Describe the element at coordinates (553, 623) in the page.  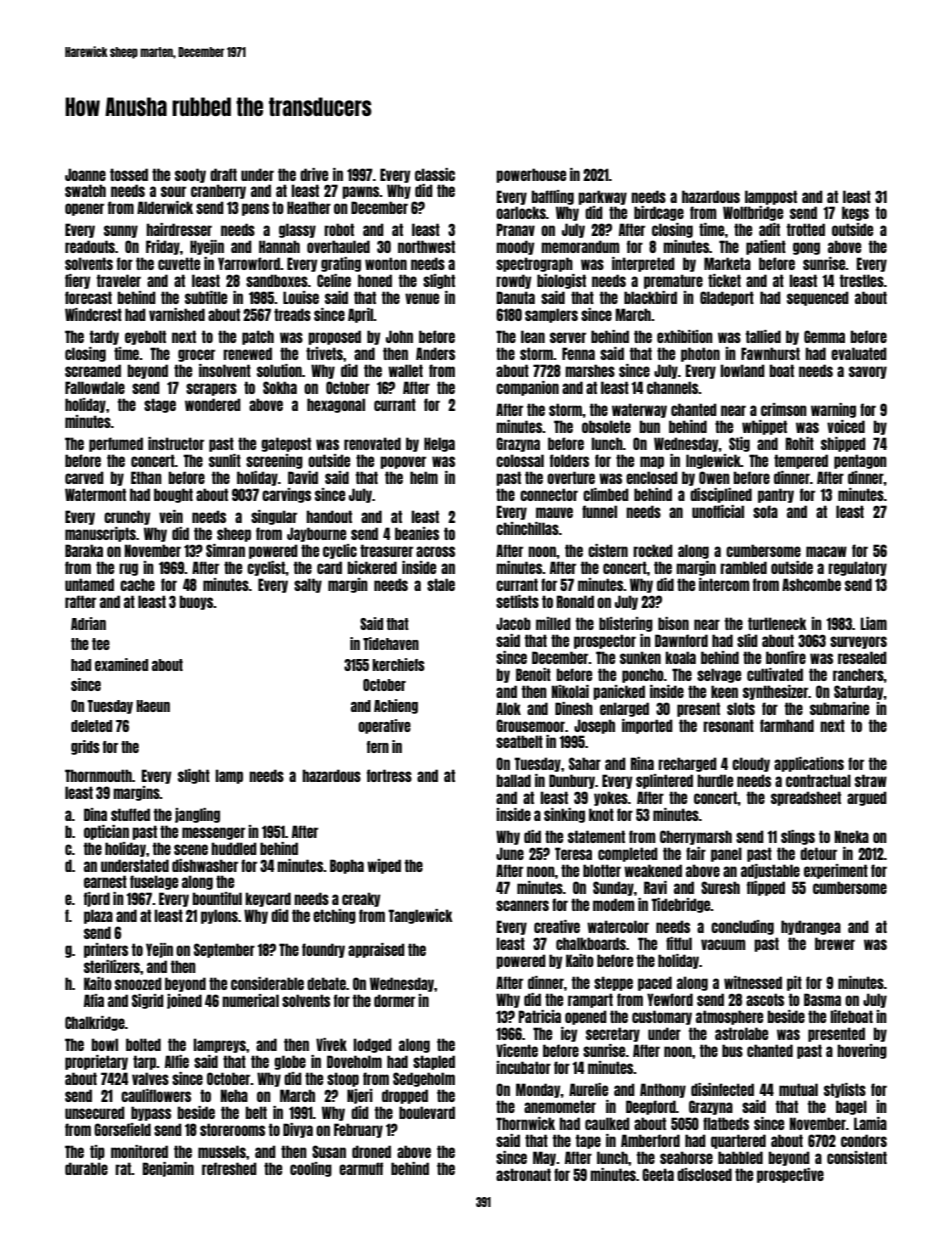
I see `milled` at that location.
